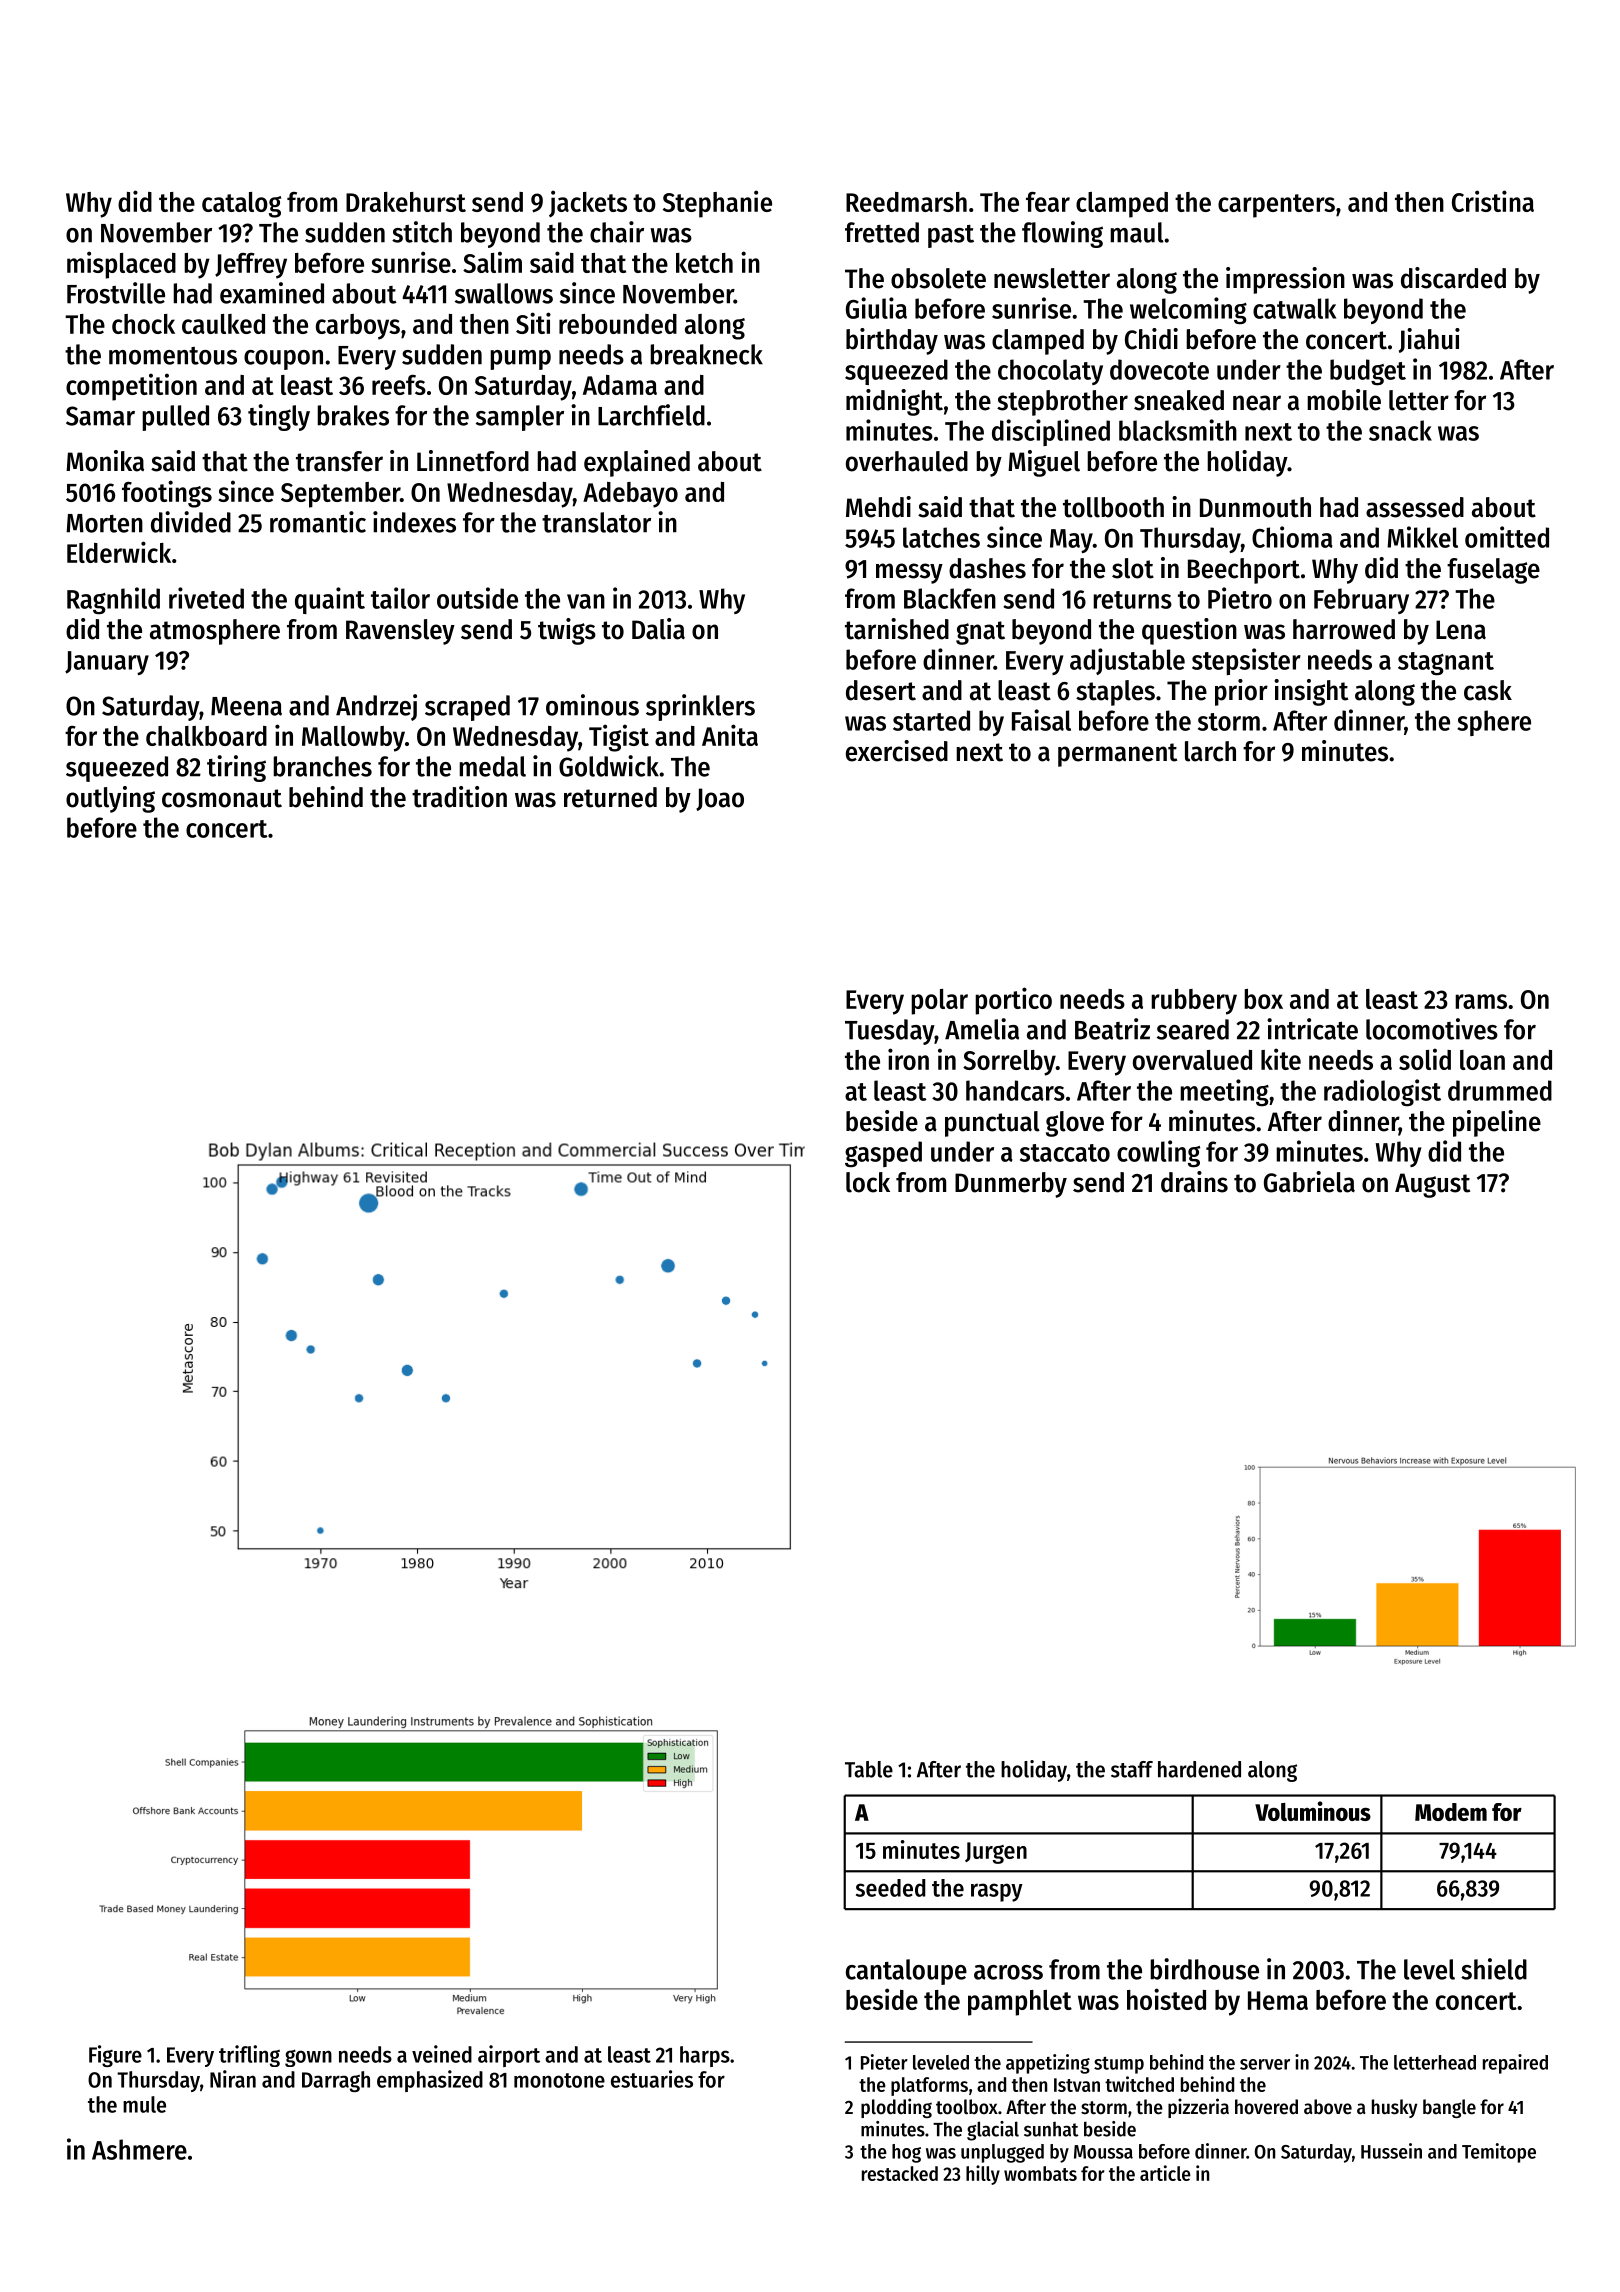 This image has height=2292, width=1620. What do you see at coordinates (1400, 430) in the image?
I see `snack` at bounding box center [1400, 430].
